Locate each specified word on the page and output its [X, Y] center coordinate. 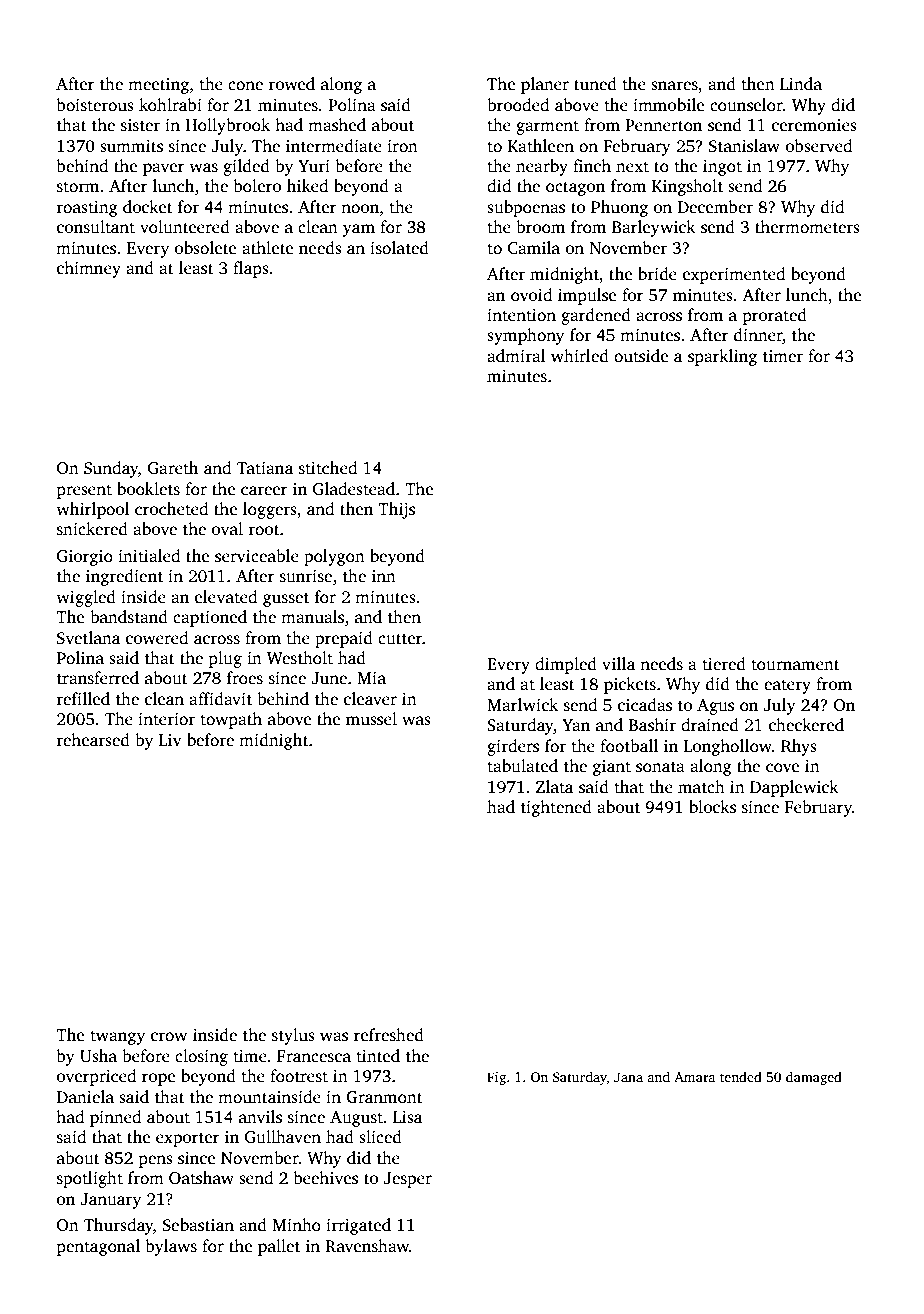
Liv [170, 740]
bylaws [171, 1247]
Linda [801, 84]
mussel [371, 719]
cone [245, 86]
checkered [806, 725]
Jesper [408, 1180]
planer [545, 85]
